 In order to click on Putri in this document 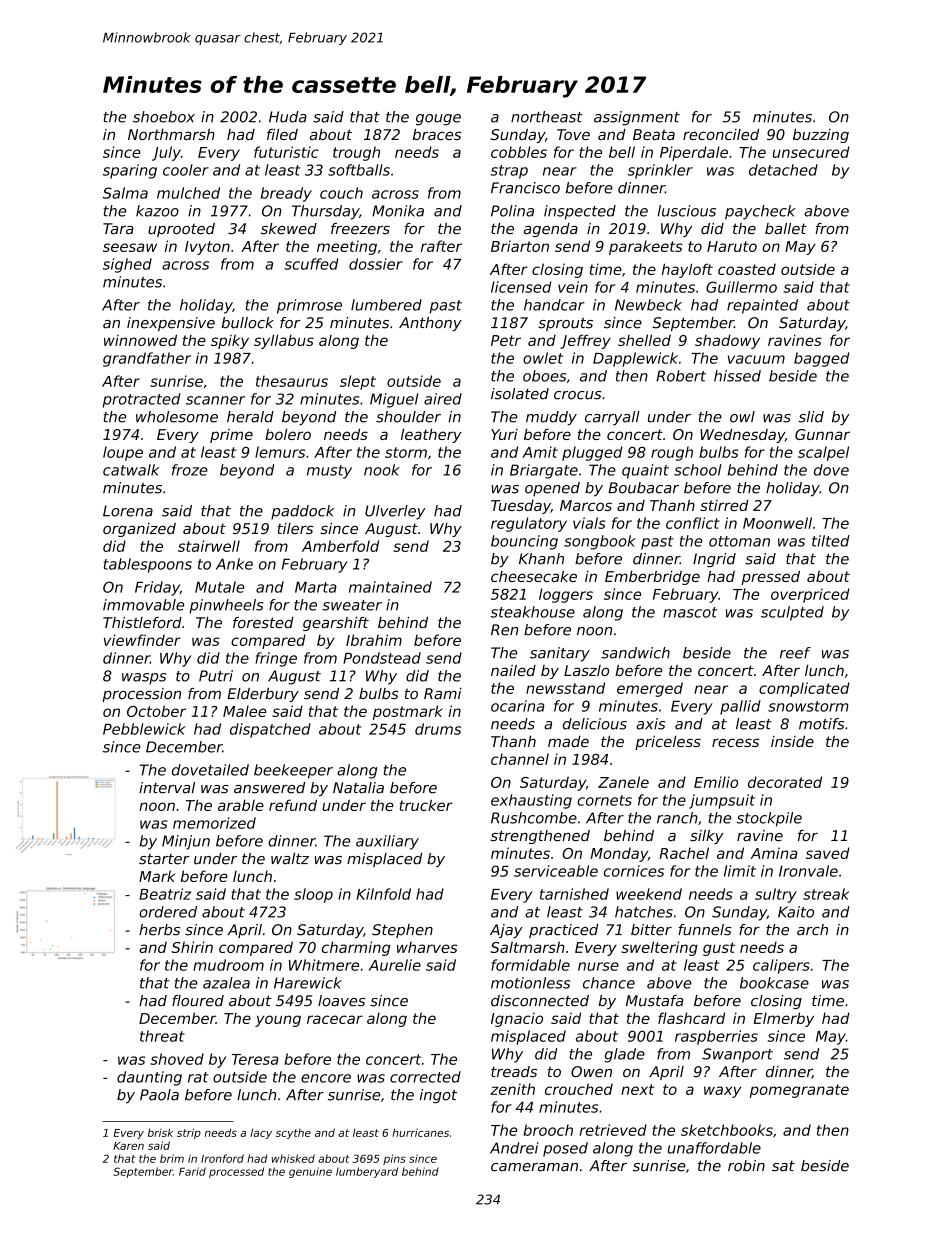, I will do `click(216, 676)`.
